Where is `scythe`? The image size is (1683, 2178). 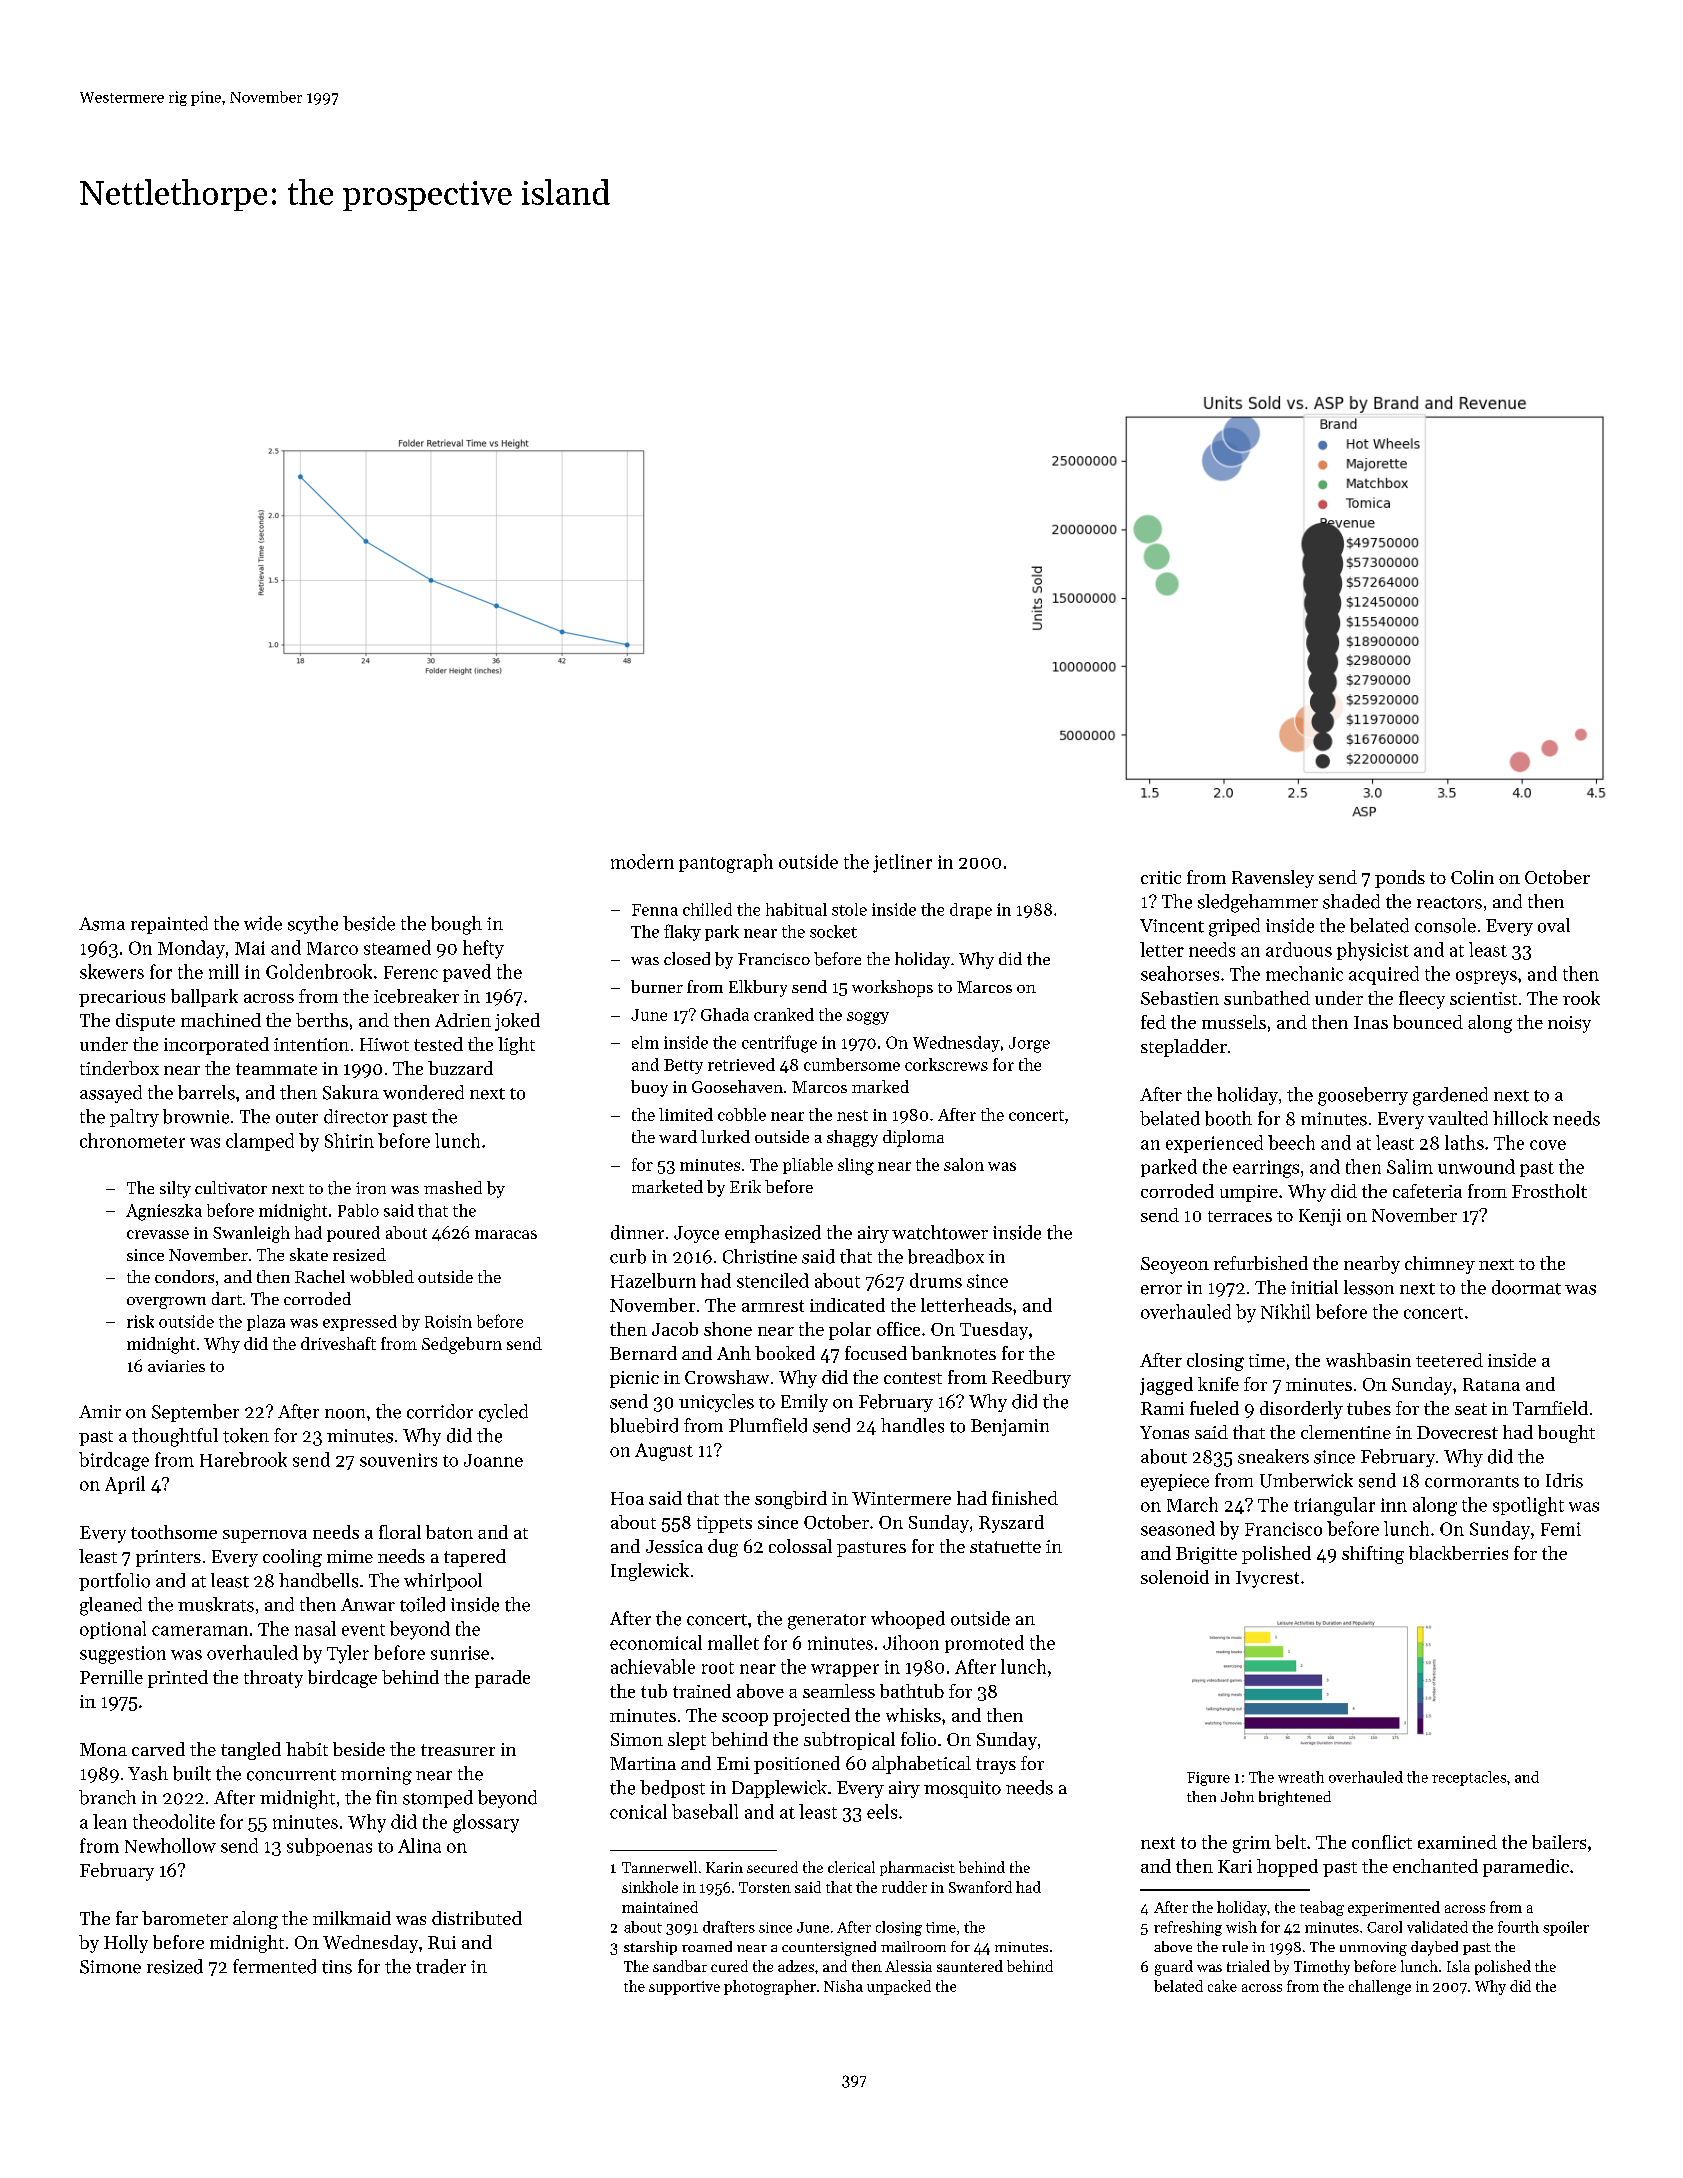
scythe is located at coordinates (313, 925).
